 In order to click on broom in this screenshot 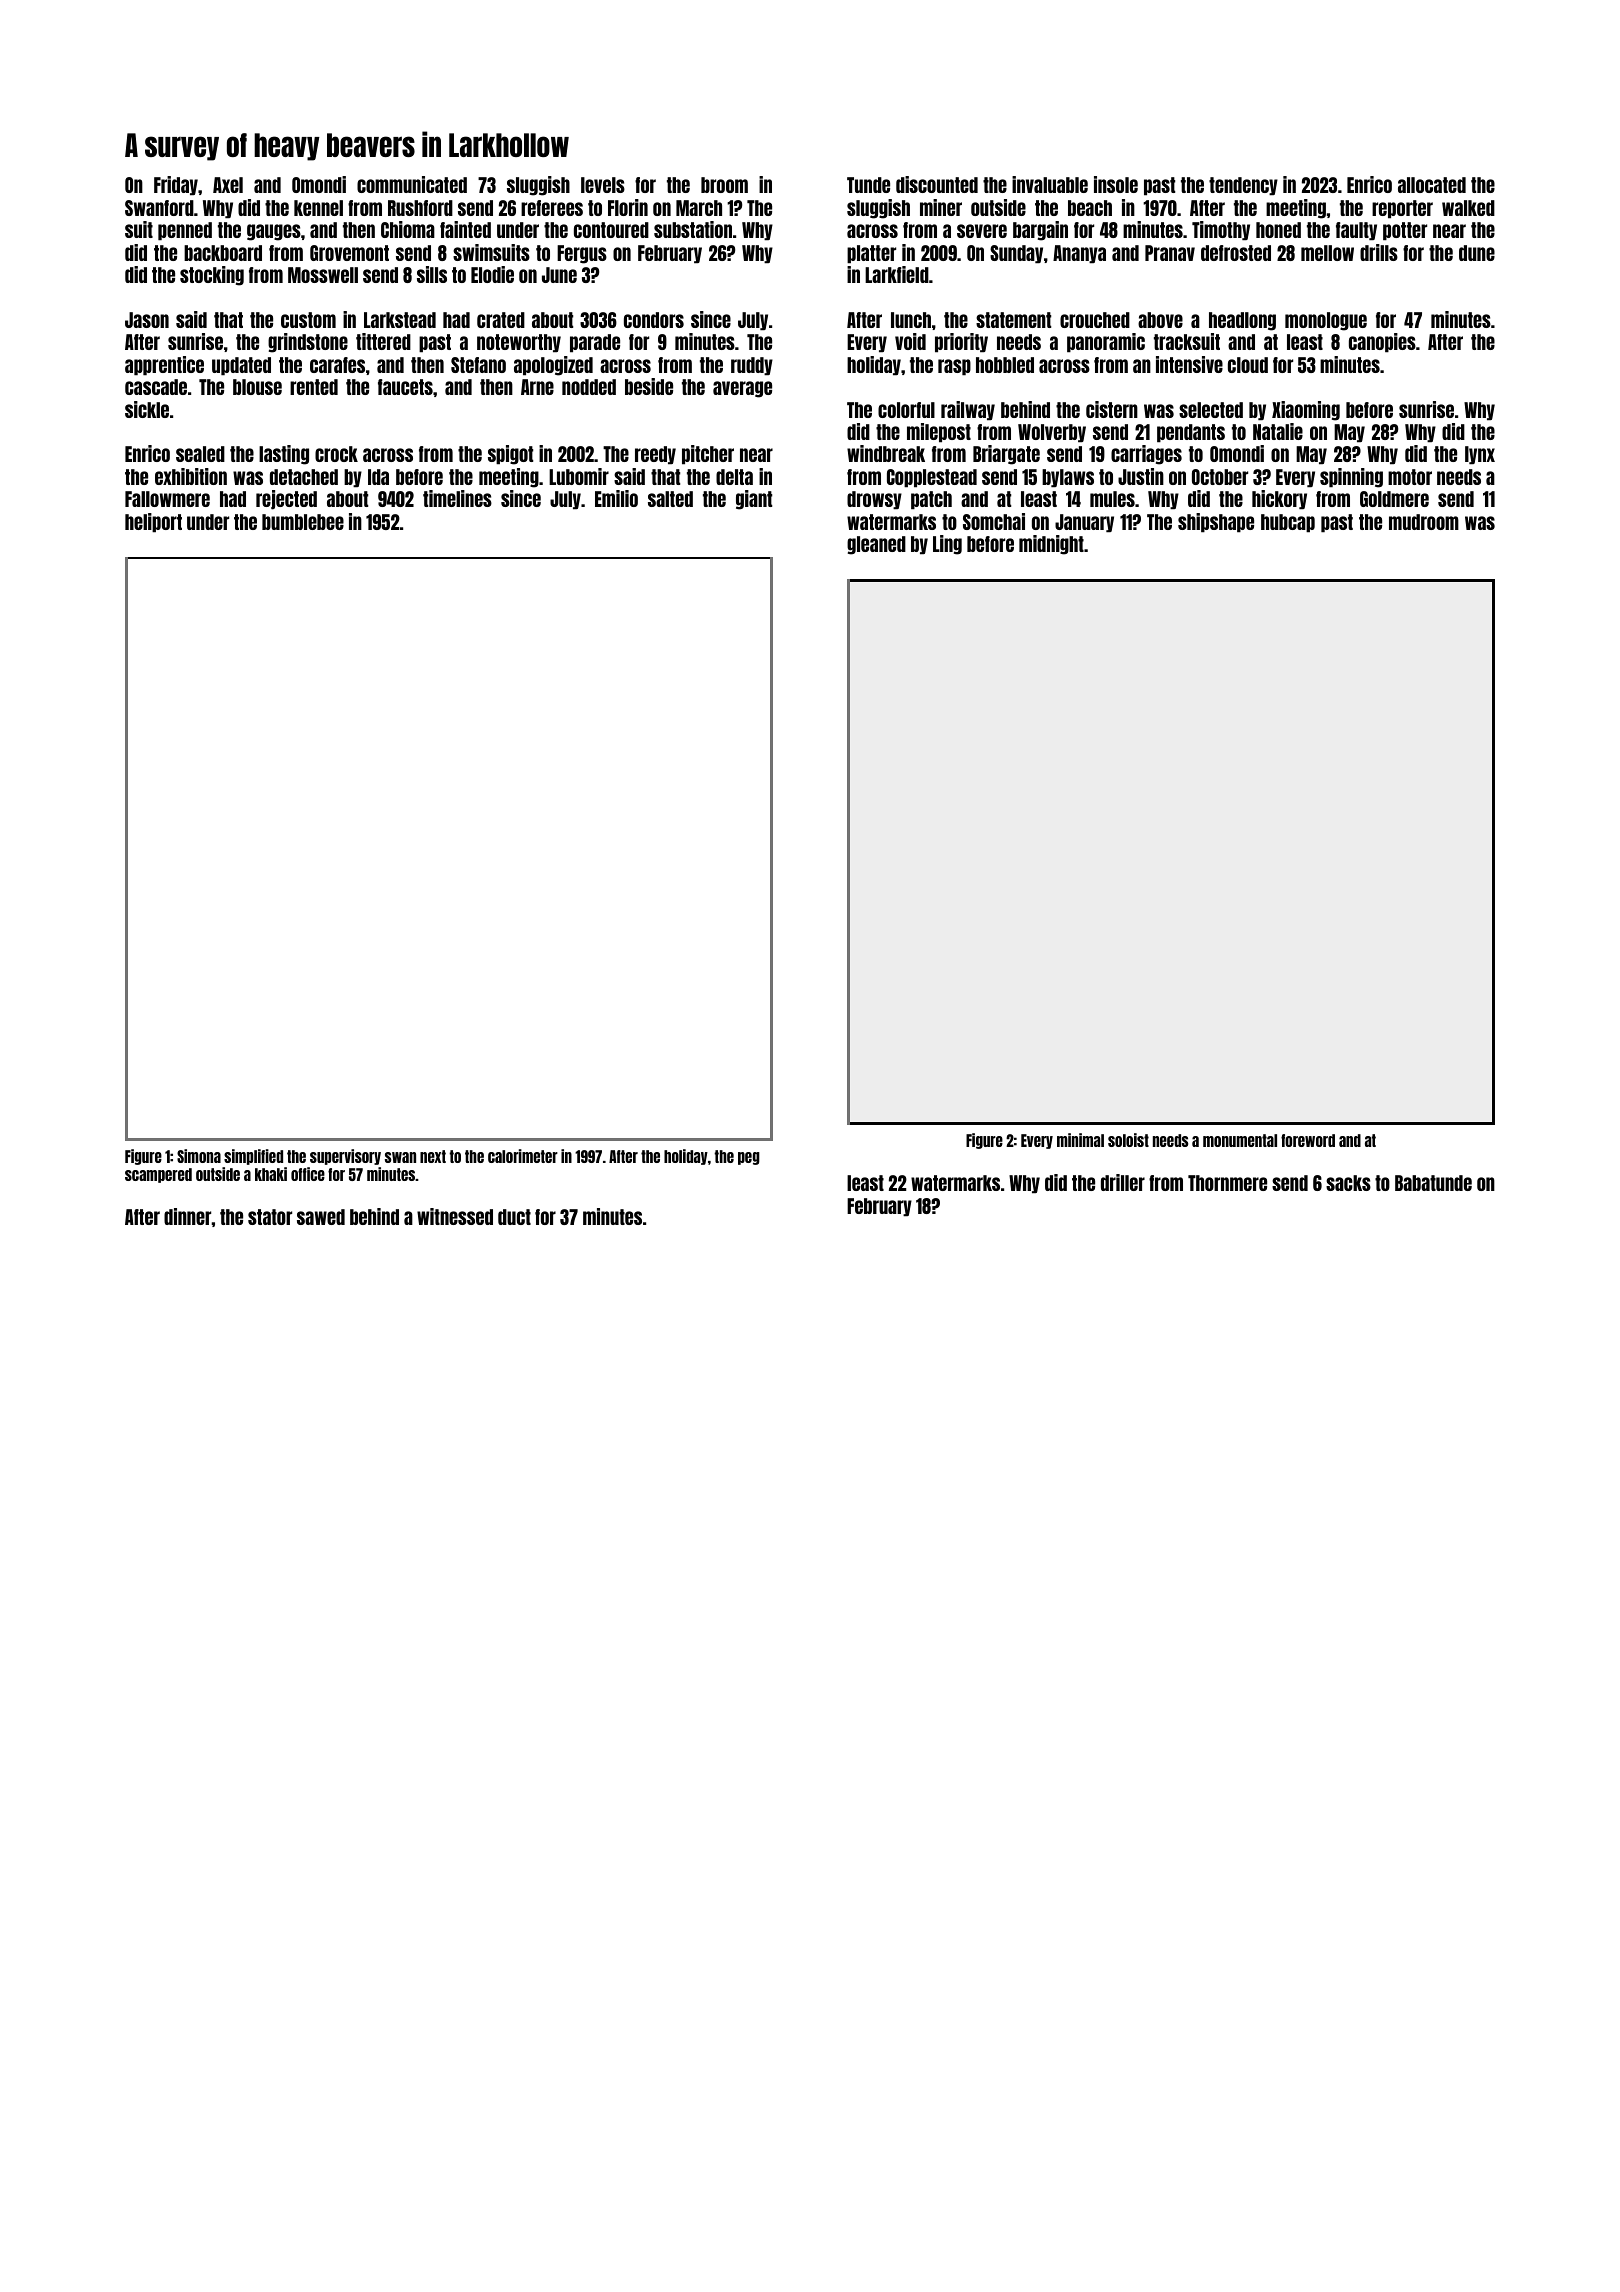, I will do `click(724, 185)`.
